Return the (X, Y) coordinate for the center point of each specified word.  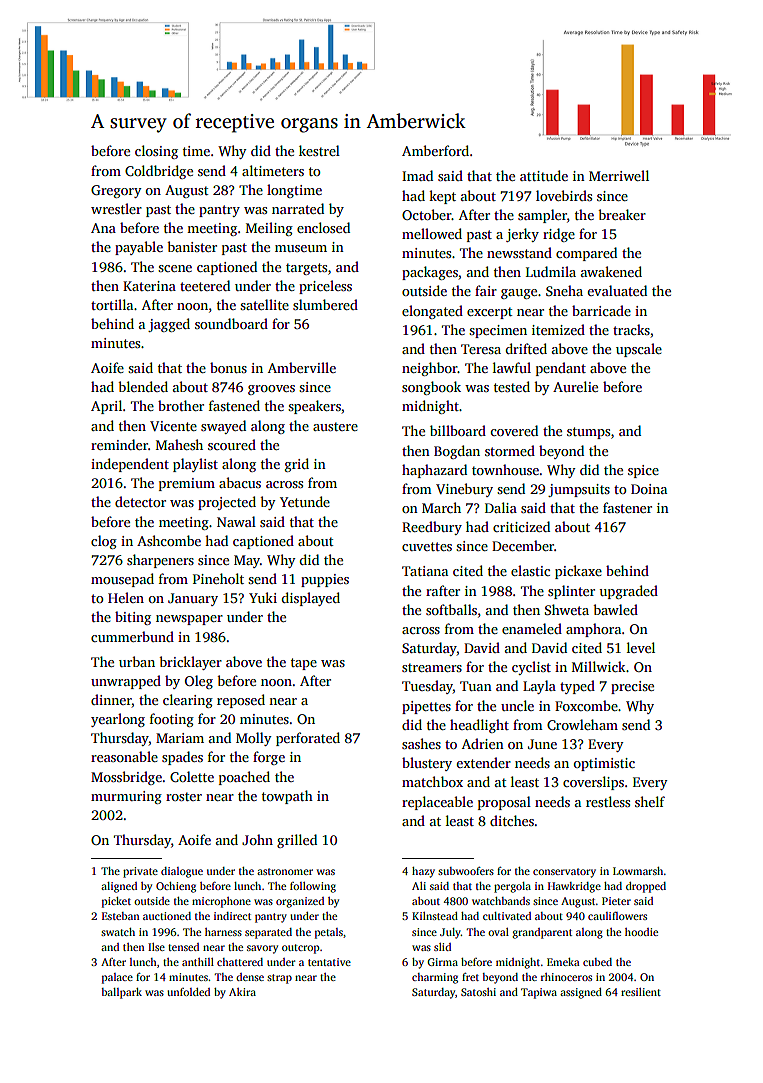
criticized (521, 526)
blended (143, 386)
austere (335, 426)
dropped (646, 887)
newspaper (189, 620)
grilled (297, 841)
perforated (308, 739)
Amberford (435, 150)
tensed (183, 947)
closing (156, 152)
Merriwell (619, 175)
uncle (517, 705)
